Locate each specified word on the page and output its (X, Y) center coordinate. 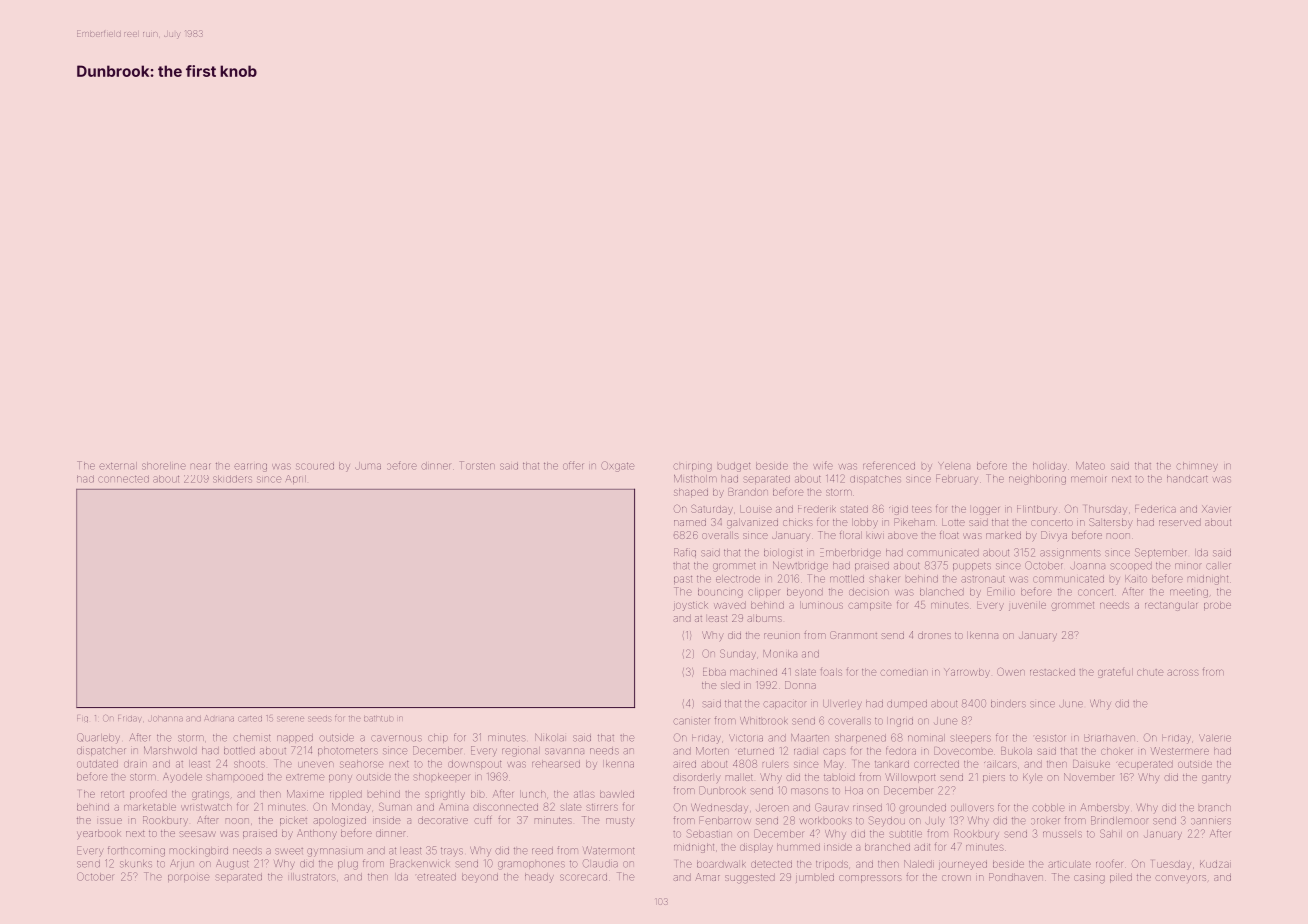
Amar (707, 877)
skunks (136, 863)
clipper (763, 592)
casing (1089, 879)
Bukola (1016, 751)
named (690, 522)
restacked (1052, 672)
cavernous (396, 738)
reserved (1180, 522)
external (118, 466)
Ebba (714, 672)
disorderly (697, 778)
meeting (1189, 593)
